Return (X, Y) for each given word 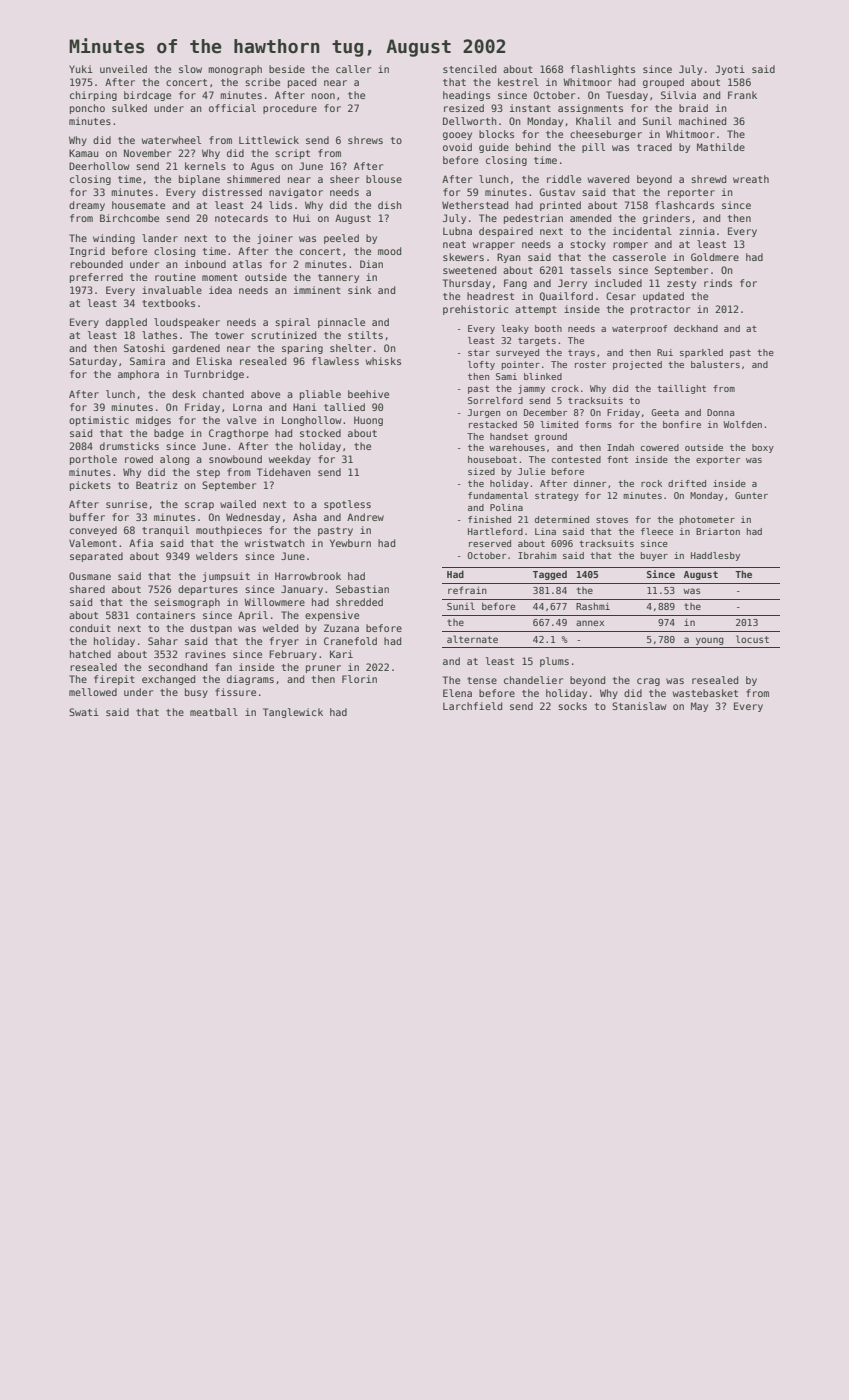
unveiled (123, 69)
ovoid (457, 147)
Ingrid (87, 252)
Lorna (247, 407)
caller (353, 69)
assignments (590, 109)
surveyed (517, 353)
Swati (84, 712)
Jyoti (730, 70)
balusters (715, 364)
